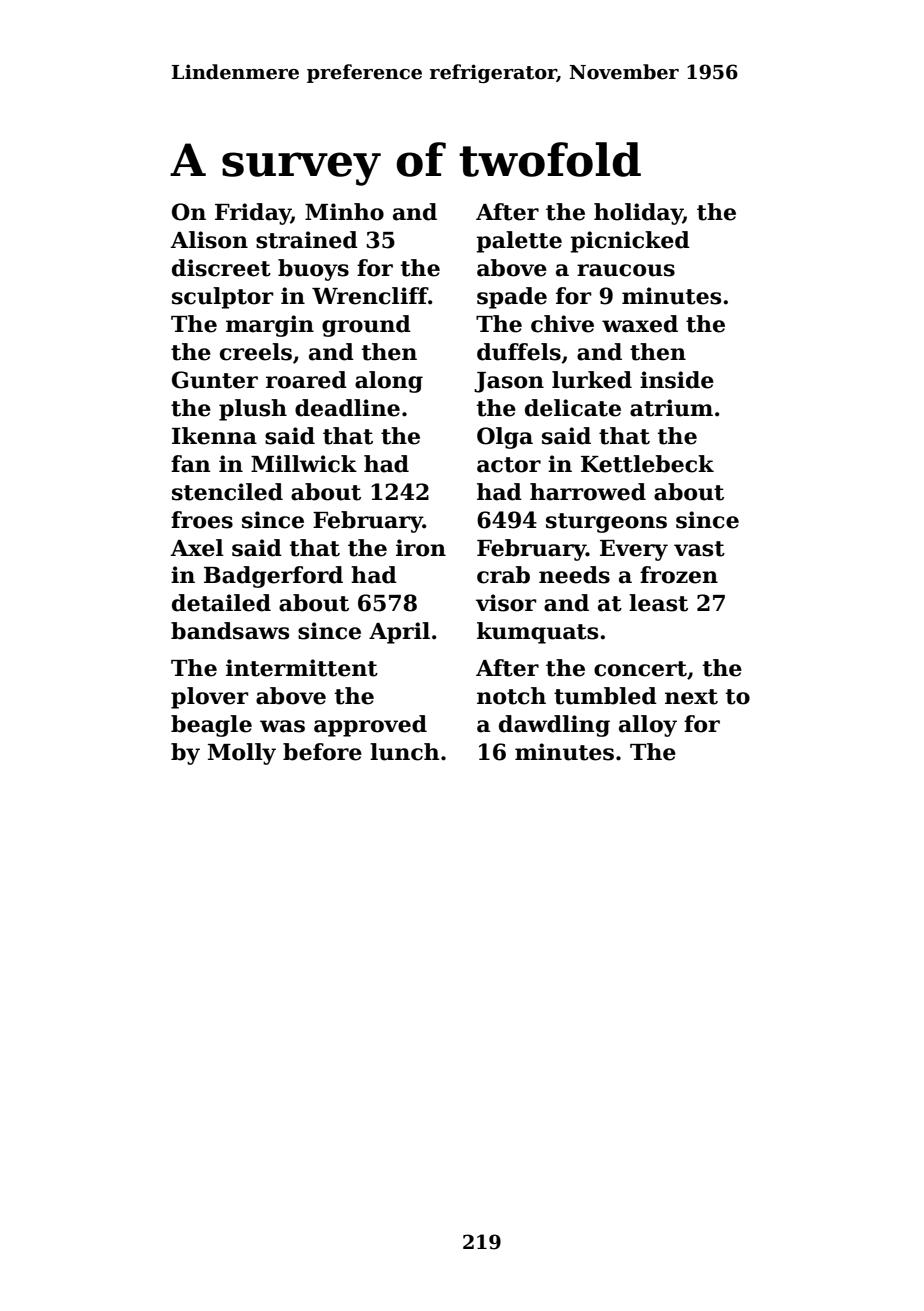  What do you see at coordinates (512, 298) in the document?
I see `spade` at bounding box center [512, 298].
